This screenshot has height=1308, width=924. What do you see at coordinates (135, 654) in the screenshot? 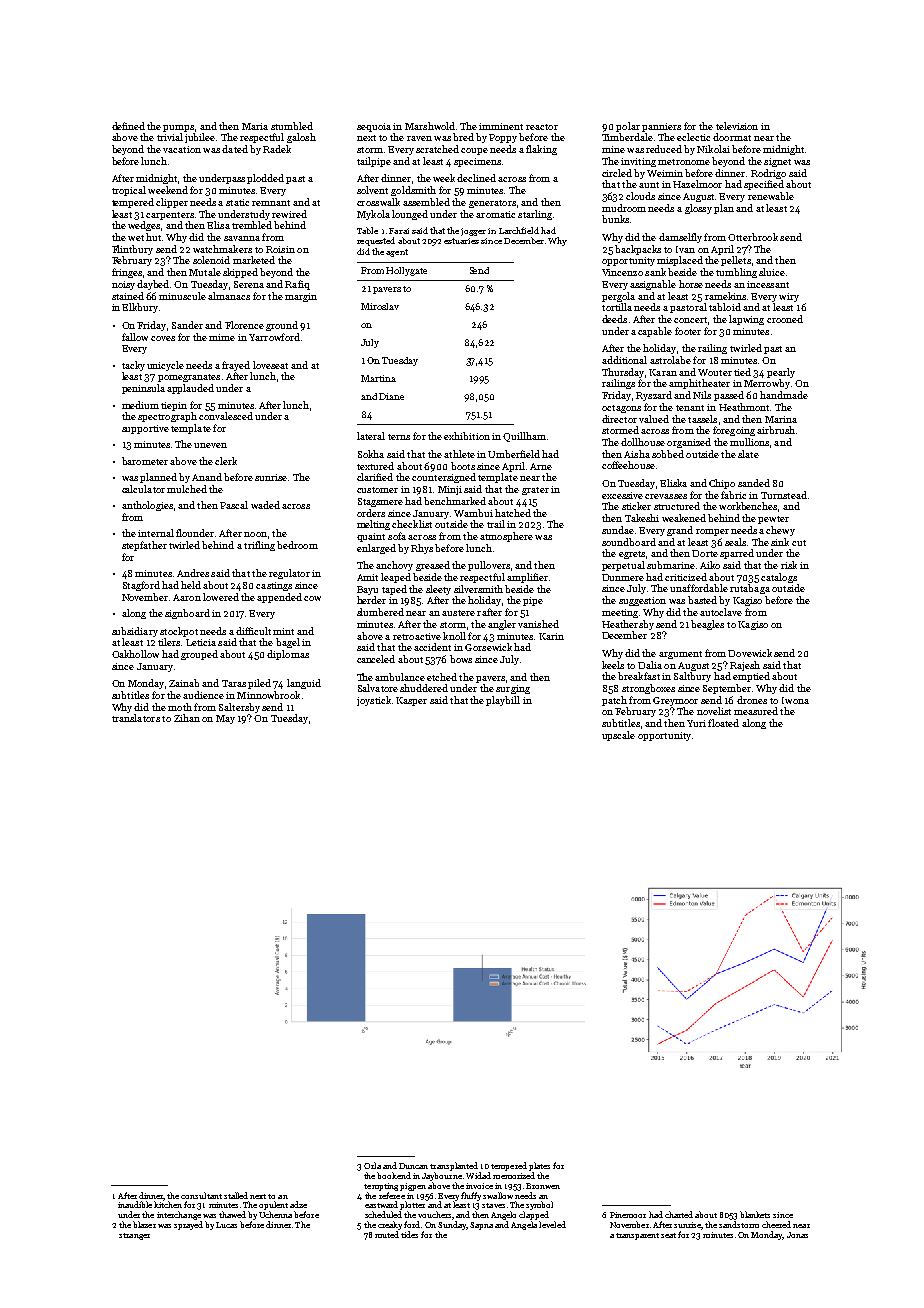
I see `Oakhollow` at bounding box center [135, 654].
